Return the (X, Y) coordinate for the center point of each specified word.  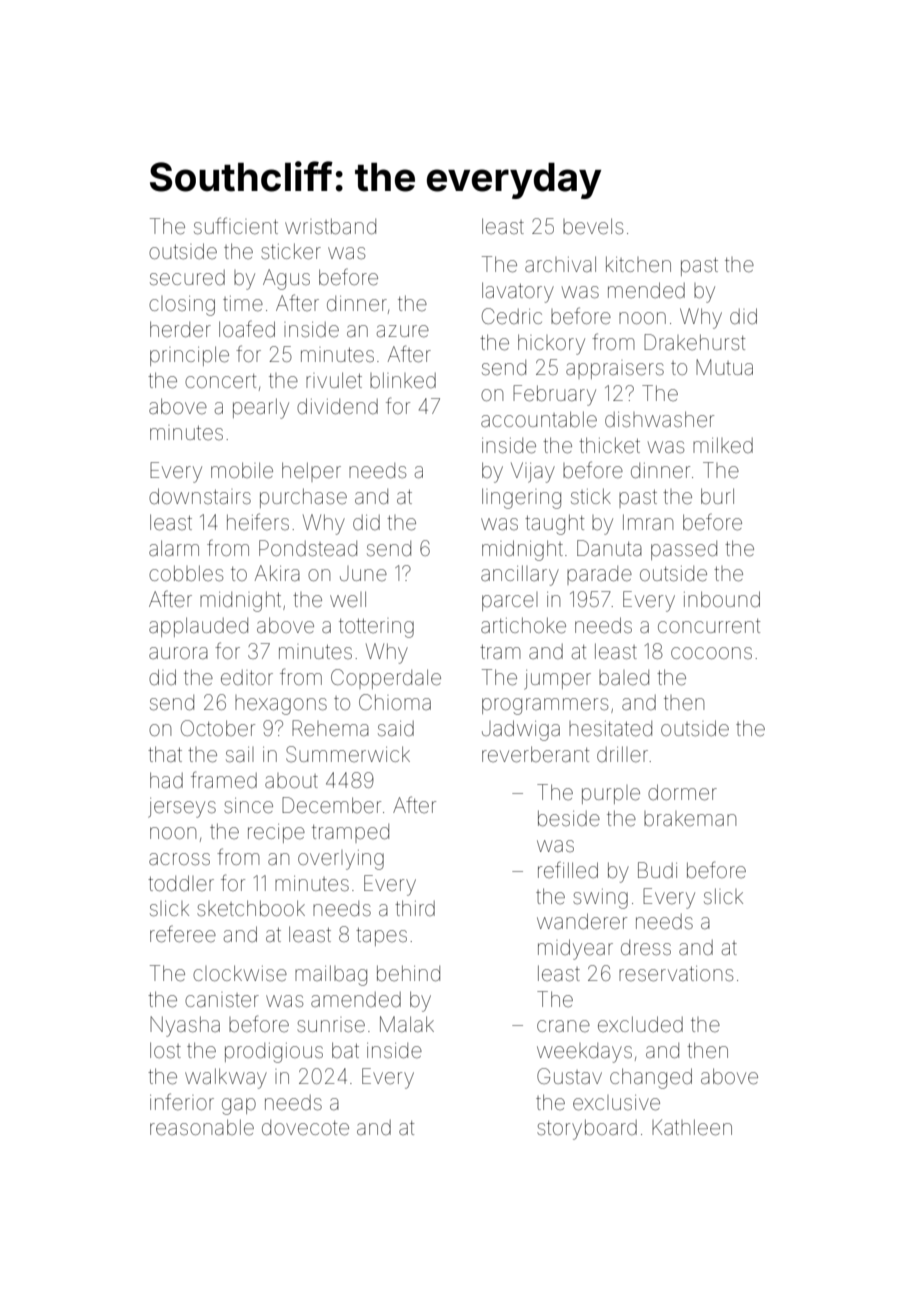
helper (311, 472)
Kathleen (692, 1127)
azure (403, 331)
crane (563, 1026)
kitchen (638, 264)
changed (651, 1078)
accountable (539, 419)
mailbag (331, 975)
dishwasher (659, 419)
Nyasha (185, 1026)
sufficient (236, 226)
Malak (407, 1024)
